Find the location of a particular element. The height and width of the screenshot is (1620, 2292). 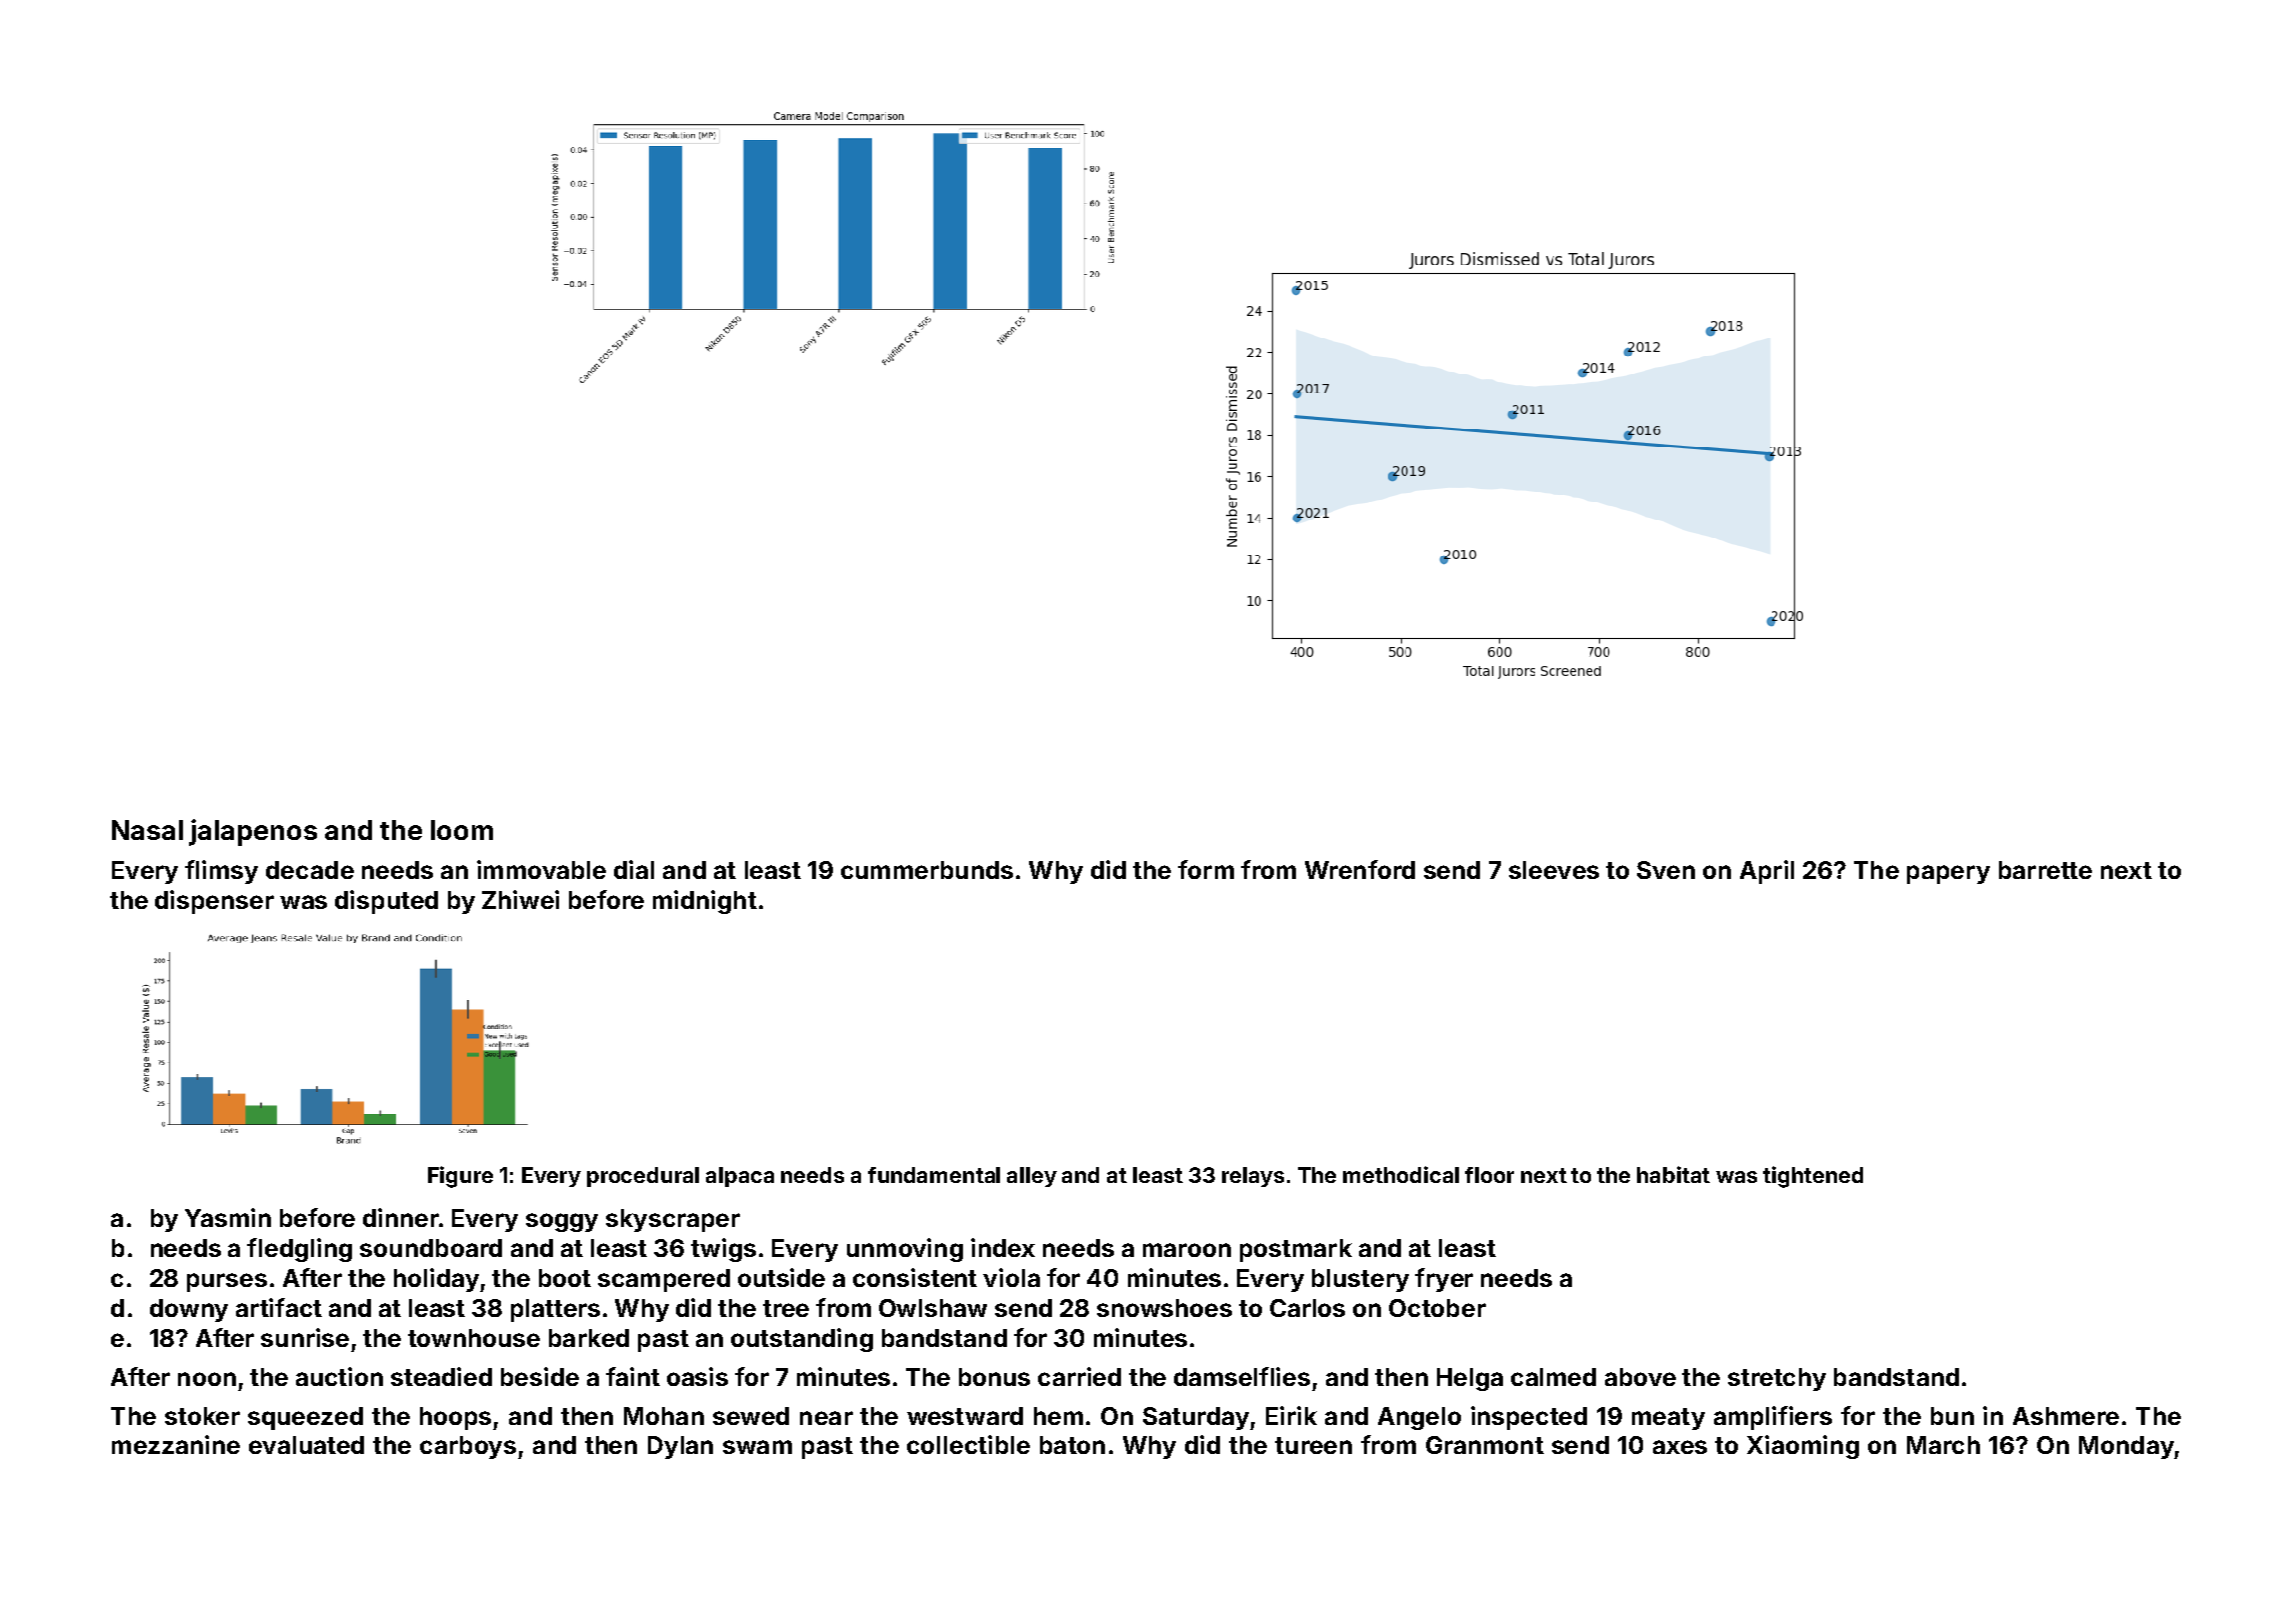

methodical is located at coordinates (1401, 1174).
